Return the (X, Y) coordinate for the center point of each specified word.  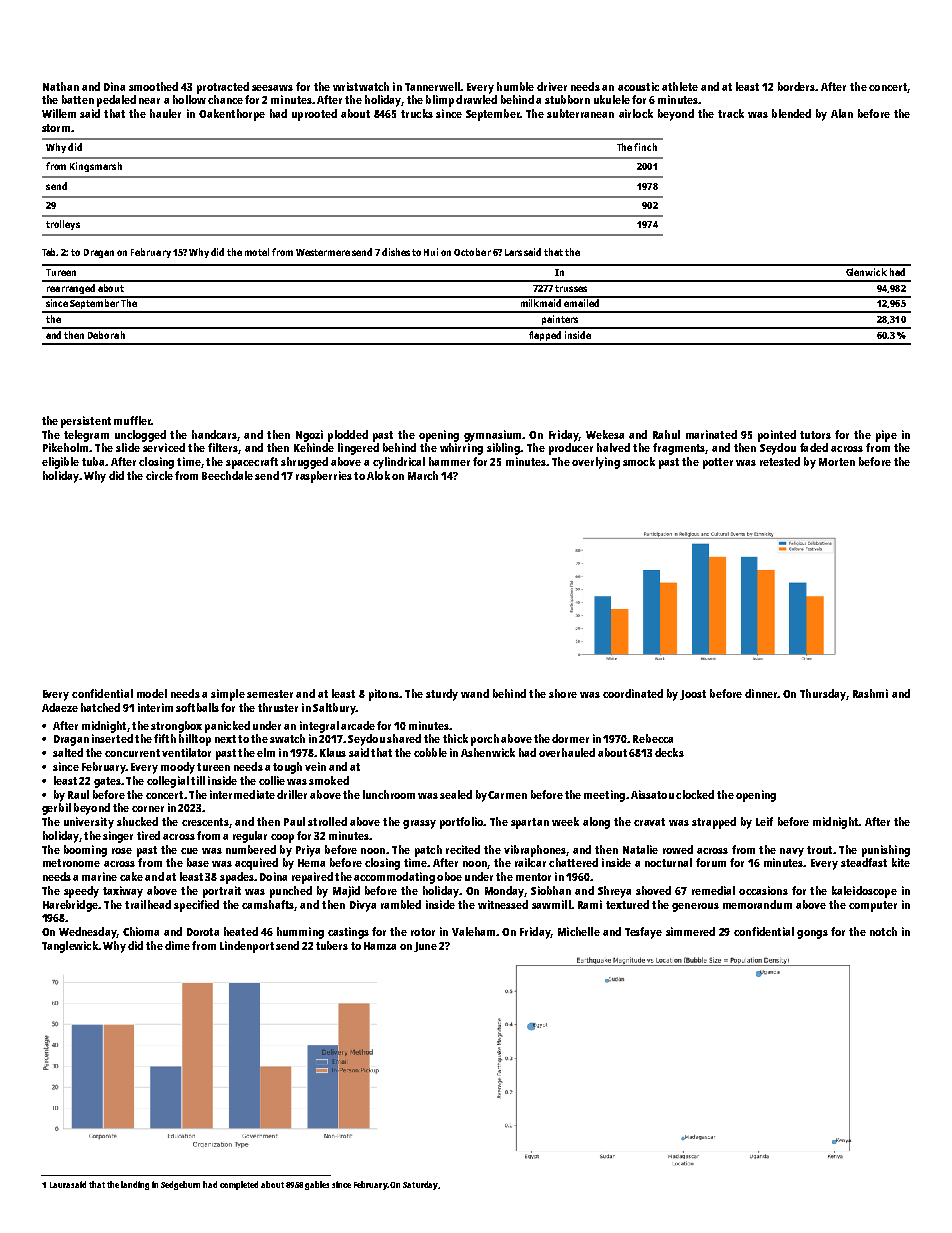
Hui (431, 252)
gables (317, 1185)
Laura (60, 1185)
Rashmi (870, 693)
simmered (690, 931)
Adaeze (60, 707)
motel (257, 252)
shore (563, 693)
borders (796, 86)
